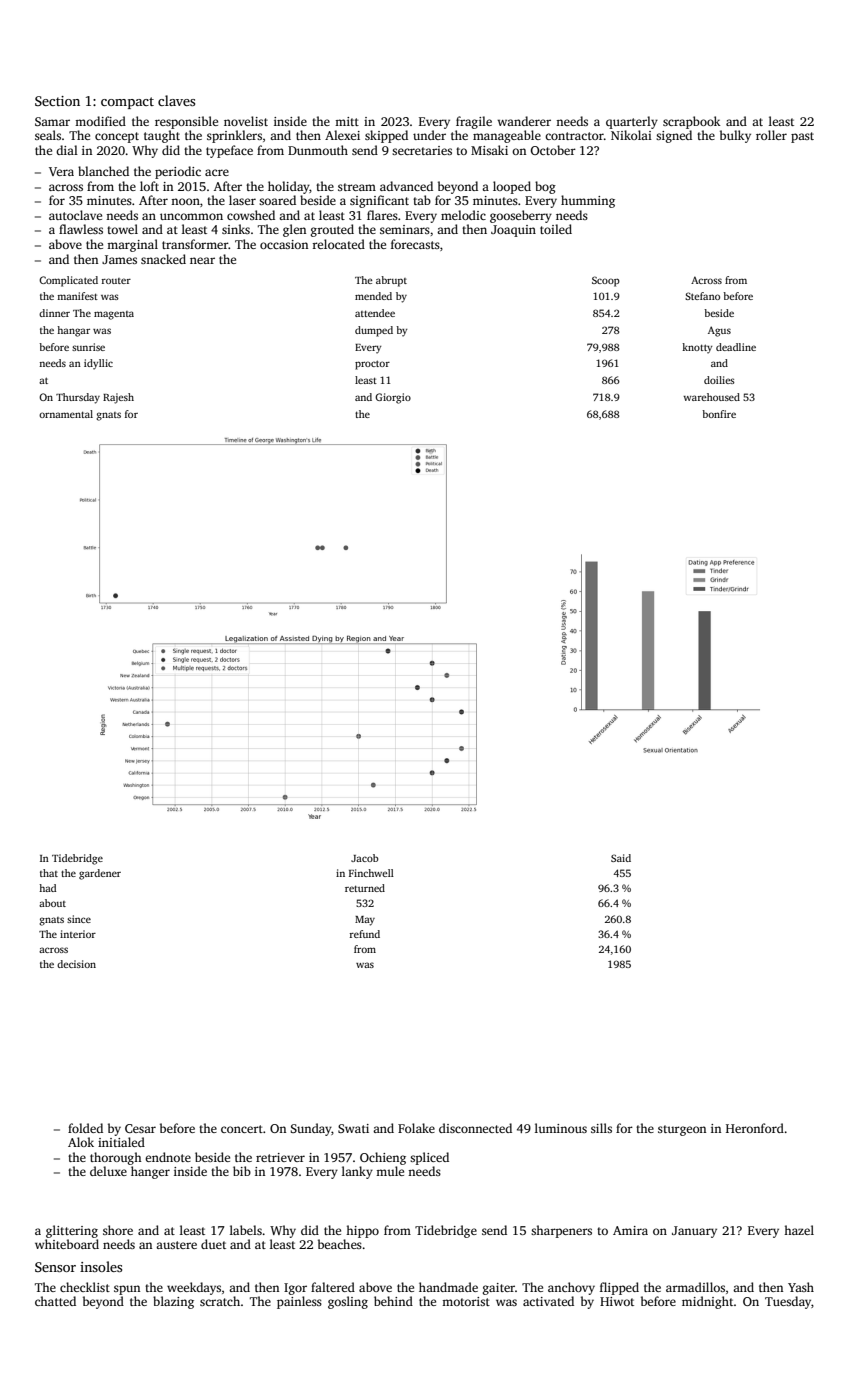 This screenshot has width=849, height=1400. I want to click on bonfire, so click(719, 414).
